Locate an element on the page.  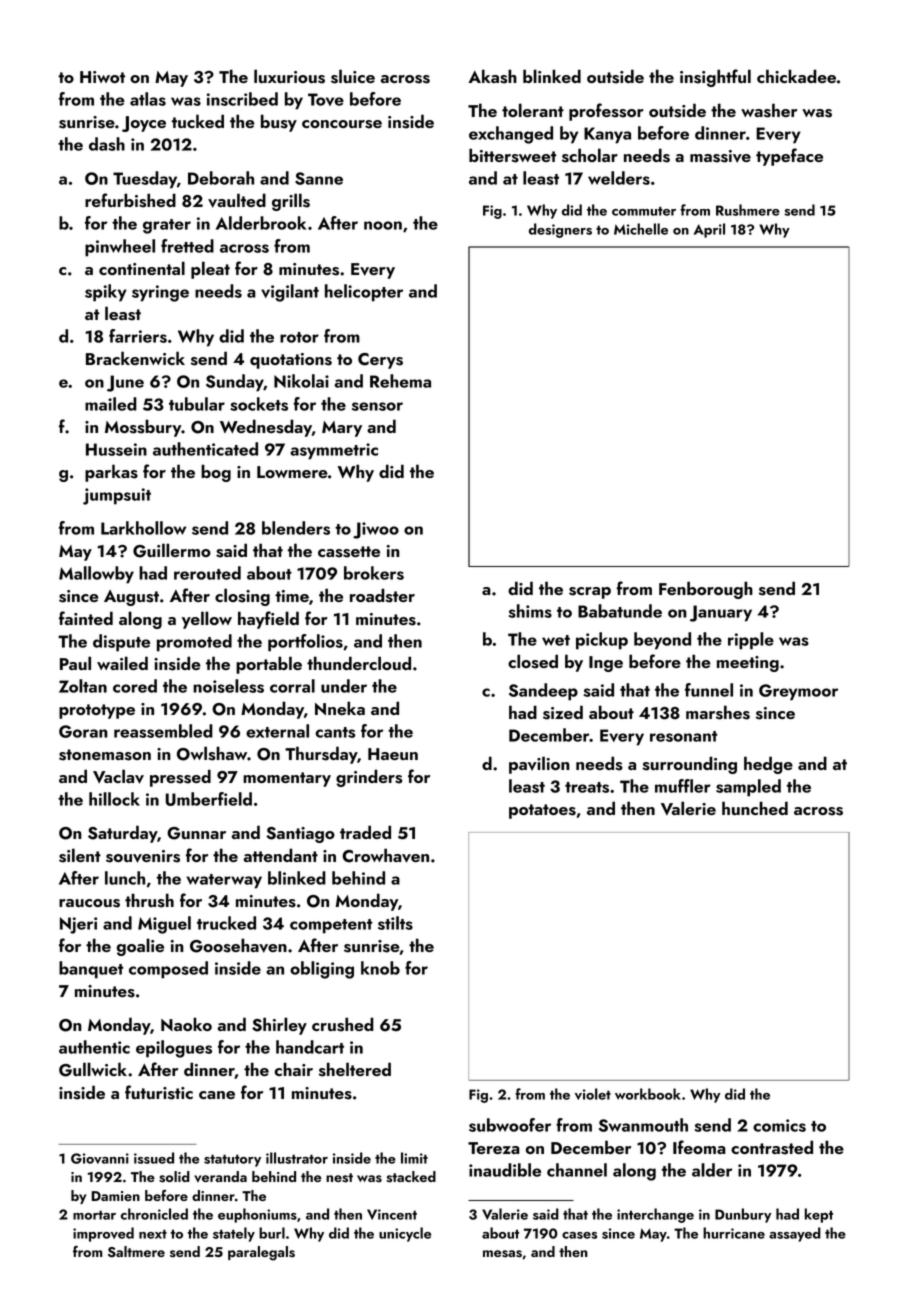
fretted is located at coordinates (187, 246).
